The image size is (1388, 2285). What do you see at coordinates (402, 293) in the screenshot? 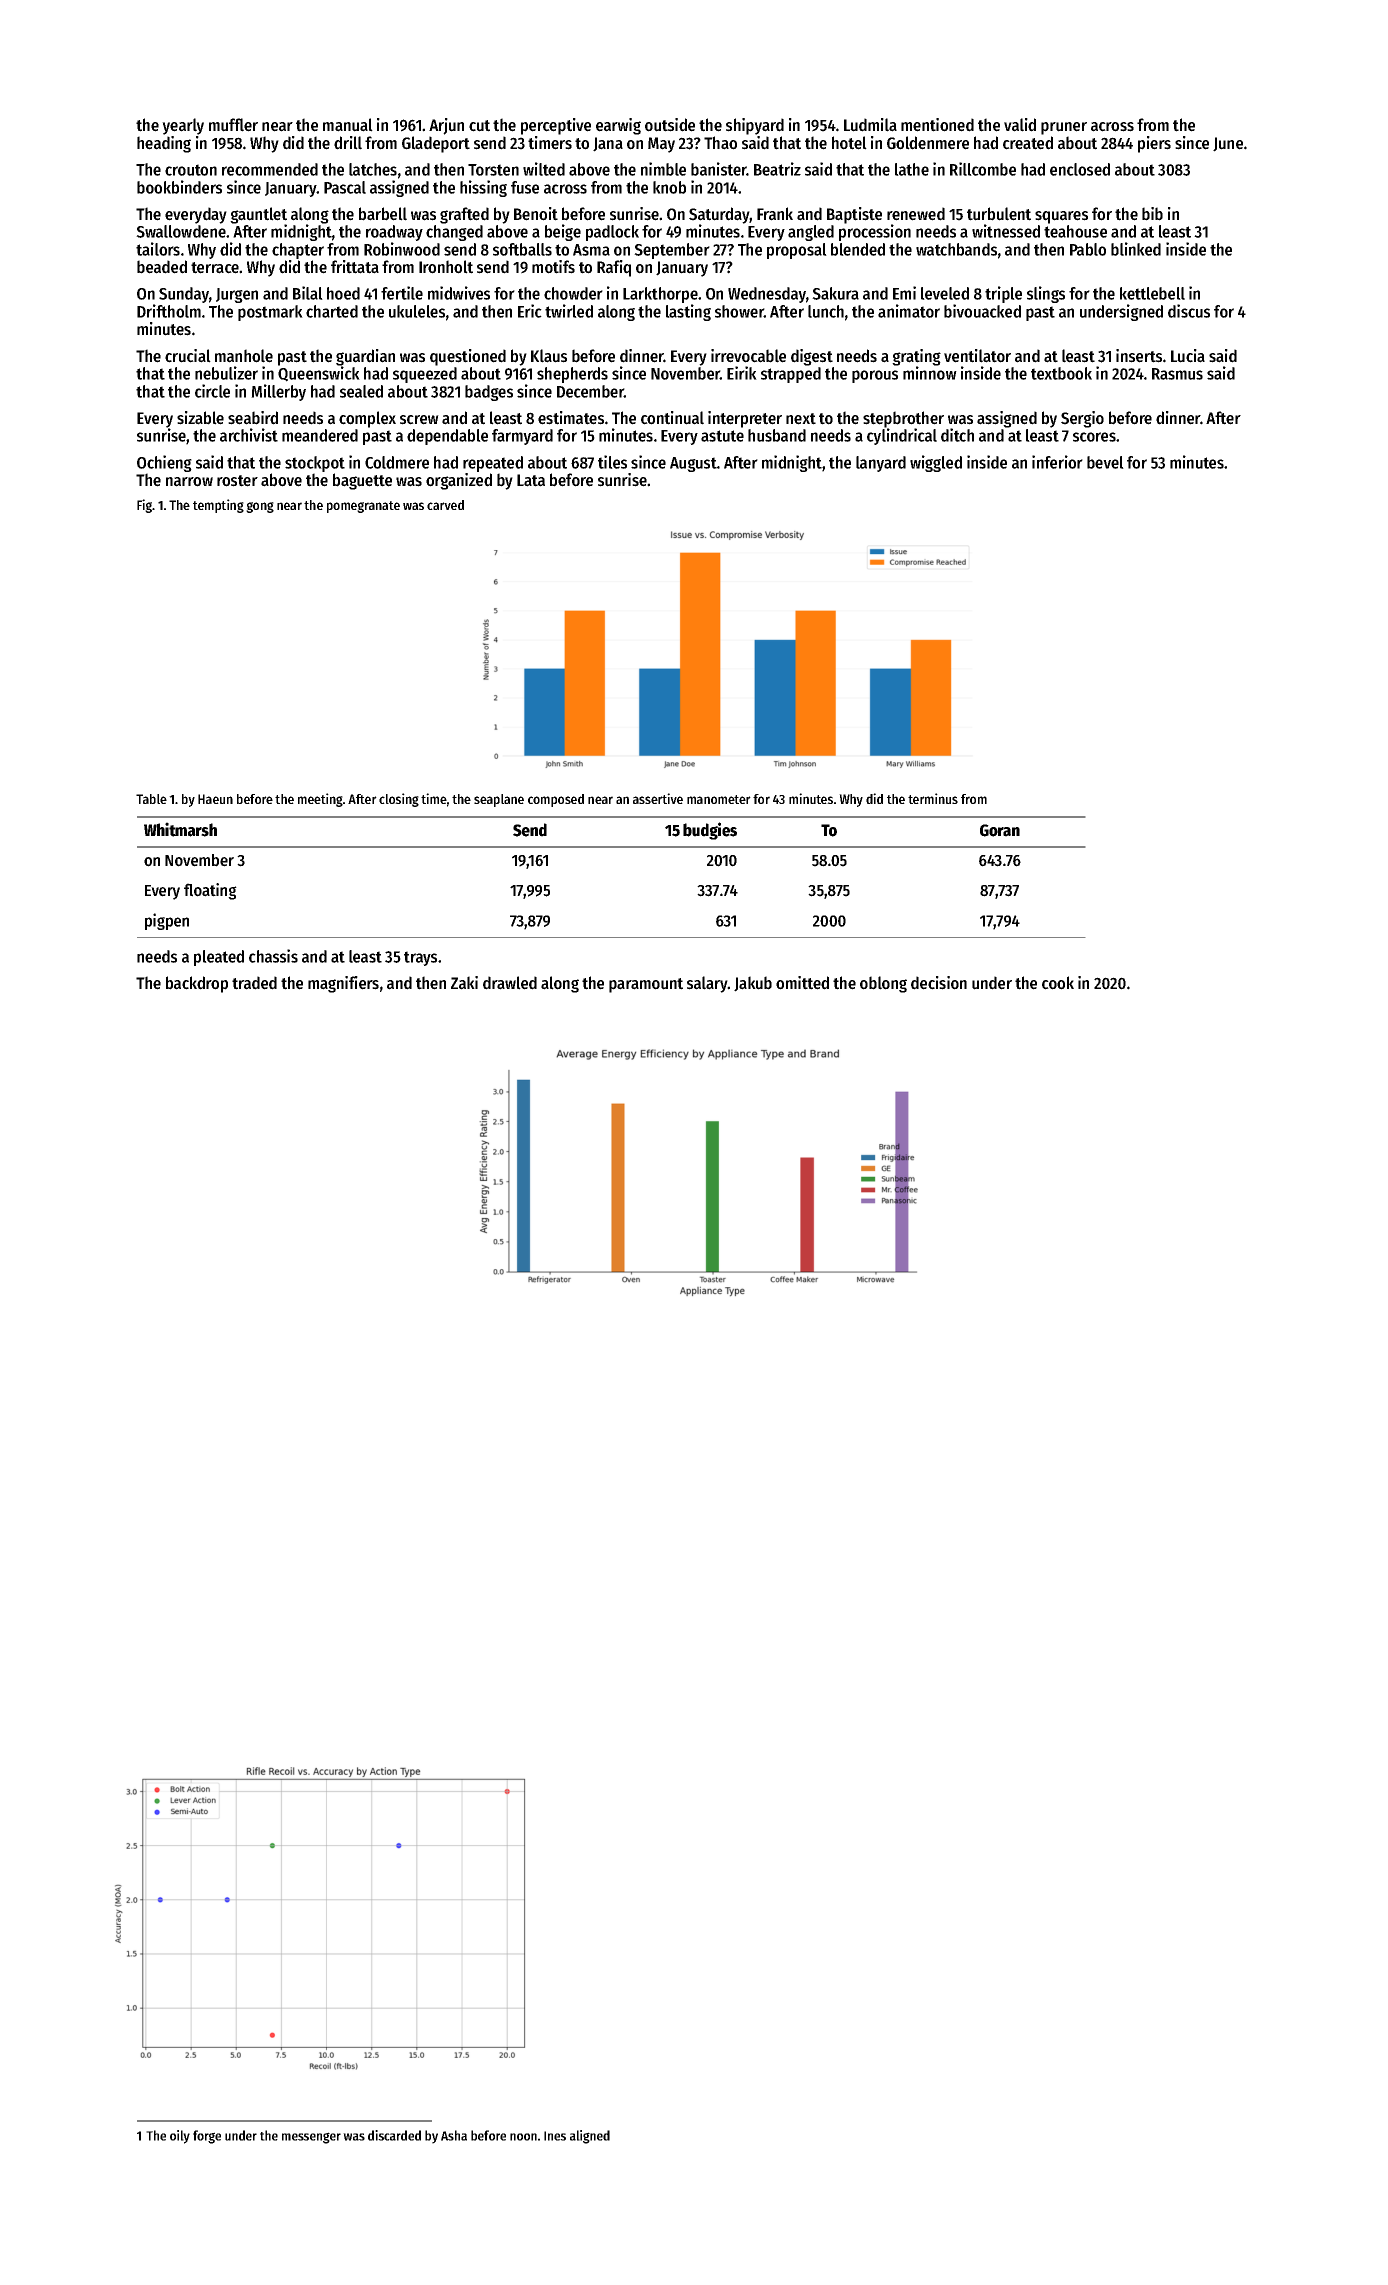
I see `fertile` at bounding box center [402, 293].
